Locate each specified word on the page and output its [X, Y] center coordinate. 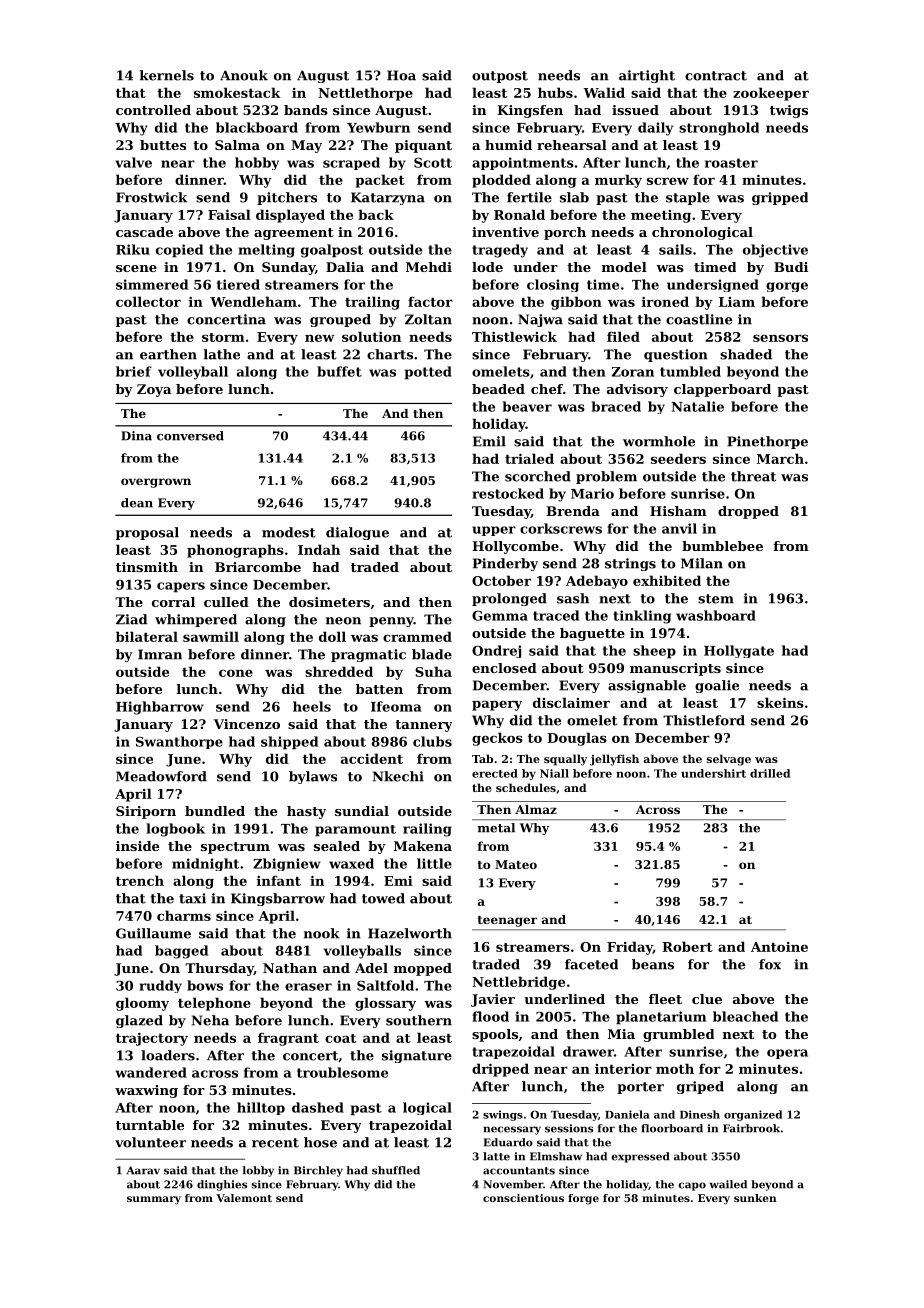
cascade [144, 232]
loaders [168, 1055]
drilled [770, 773]
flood [490, 1016]
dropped [748, 512]
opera [787, 1054]
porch [565, 233]
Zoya [154, 390]
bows [205, 985]
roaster [731, 163]
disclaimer [571, 702]
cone [236, 673]
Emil [489, 441]
